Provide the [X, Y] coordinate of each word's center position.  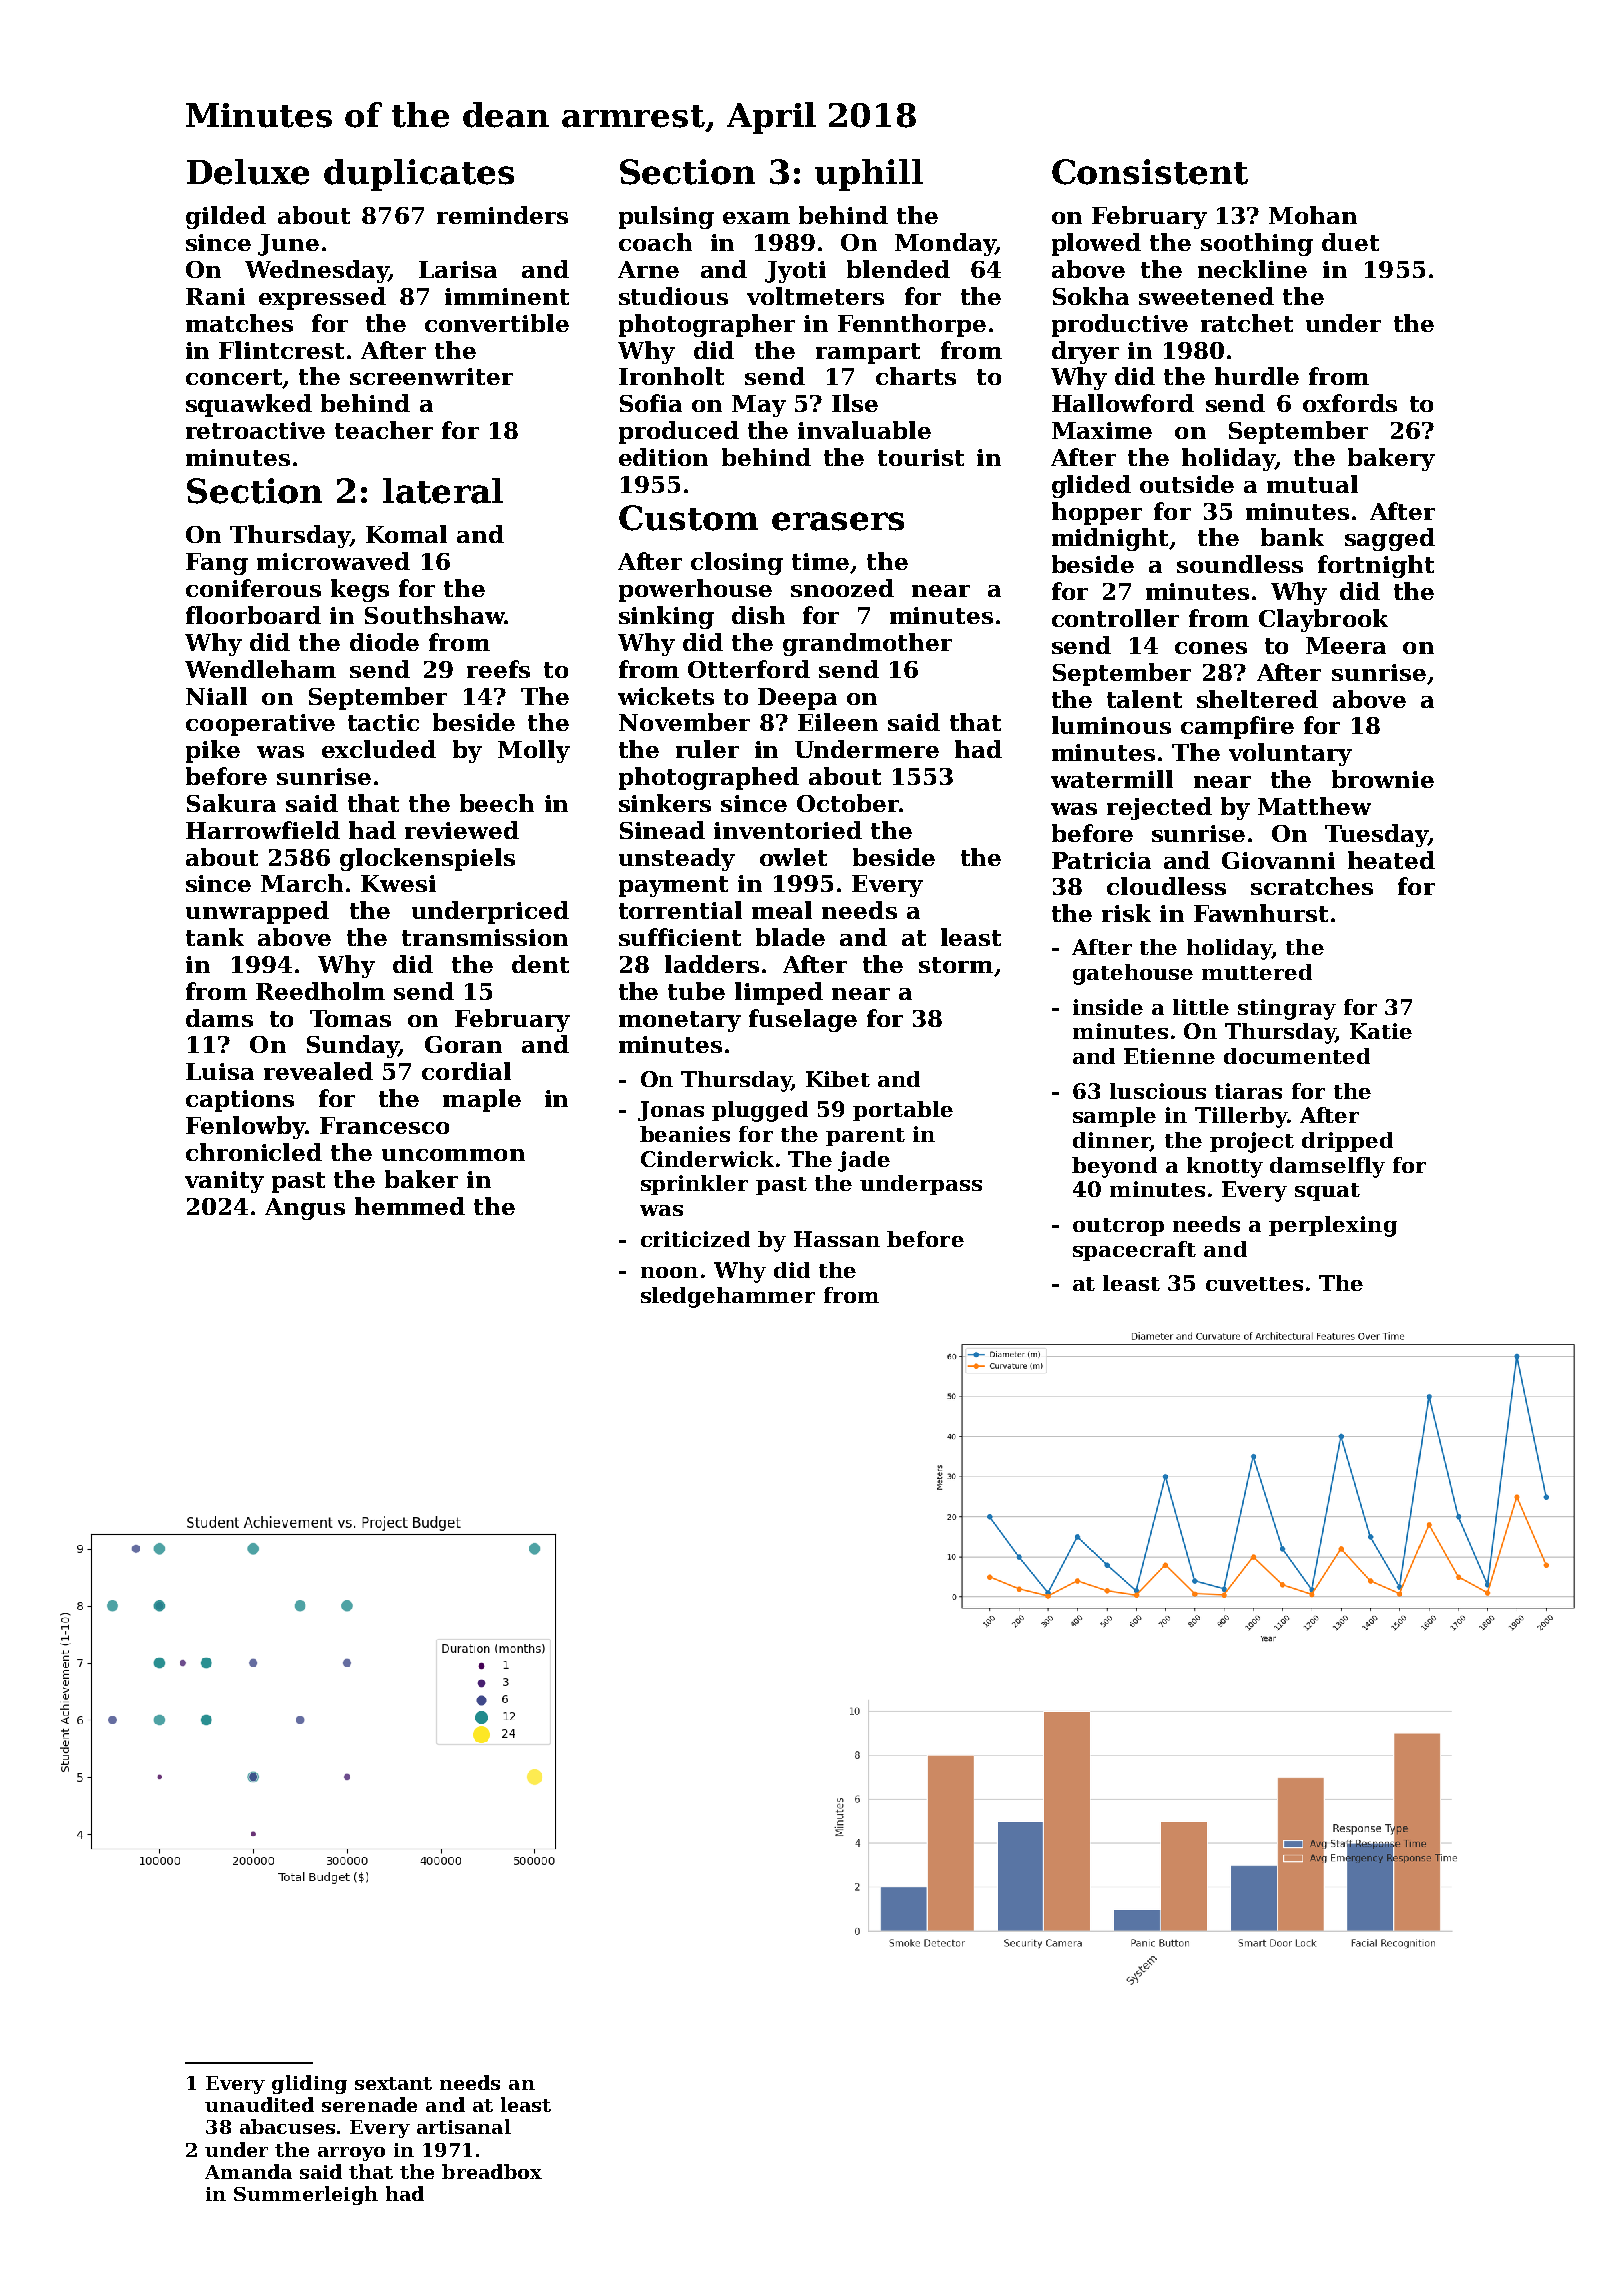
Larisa [458, 269]
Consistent [1150, 172]
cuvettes [1254, 1284]
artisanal [464, 2126]
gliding [309, 2084]
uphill [869, 175]
